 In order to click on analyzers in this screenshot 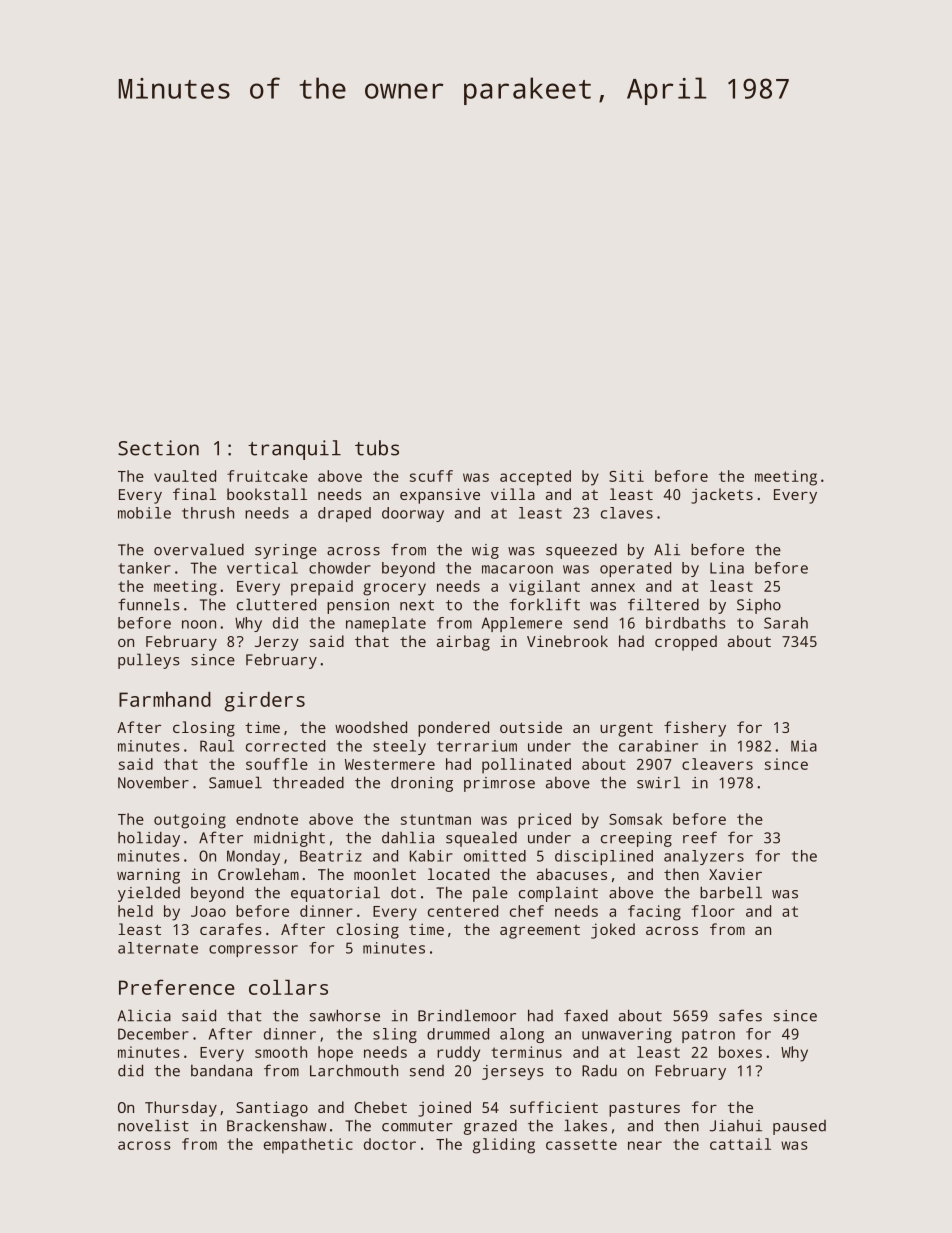, I will do `click(704, 857)`.
